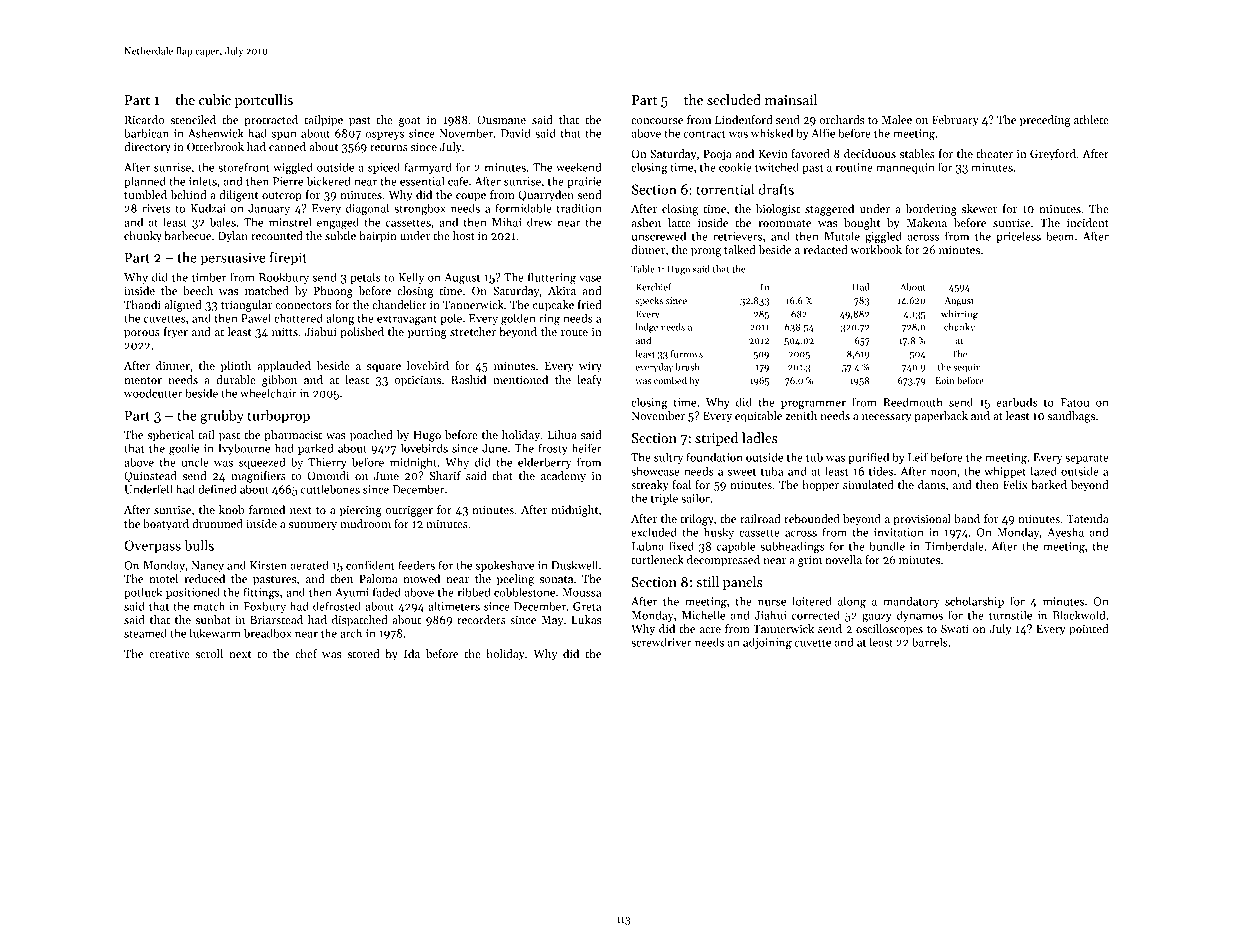 Image resolution: width=1233 pixels, height=952 pixels. What do you see at coordinates (313, 526) in the page?
I see `summery` at bounding box center [313, 526].
